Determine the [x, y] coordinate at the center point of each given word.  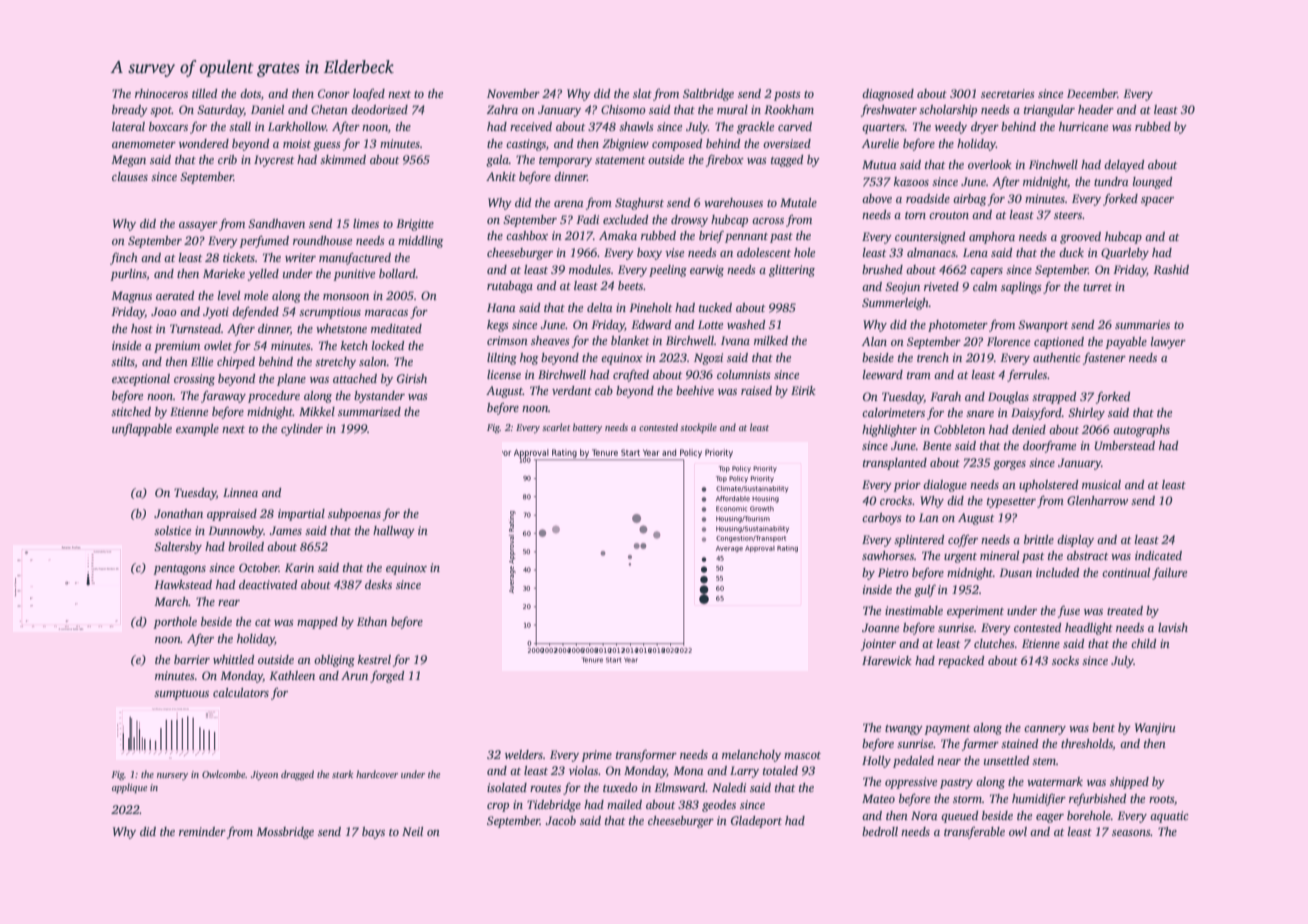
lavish [1173, 627]
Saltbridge [708, 95]
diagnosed [888, 95]
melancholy [751, 756]
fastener [1104, 358]
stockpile [698, 428]
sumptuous [181, 695]
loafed [369, 95]
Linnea [240, 492]
